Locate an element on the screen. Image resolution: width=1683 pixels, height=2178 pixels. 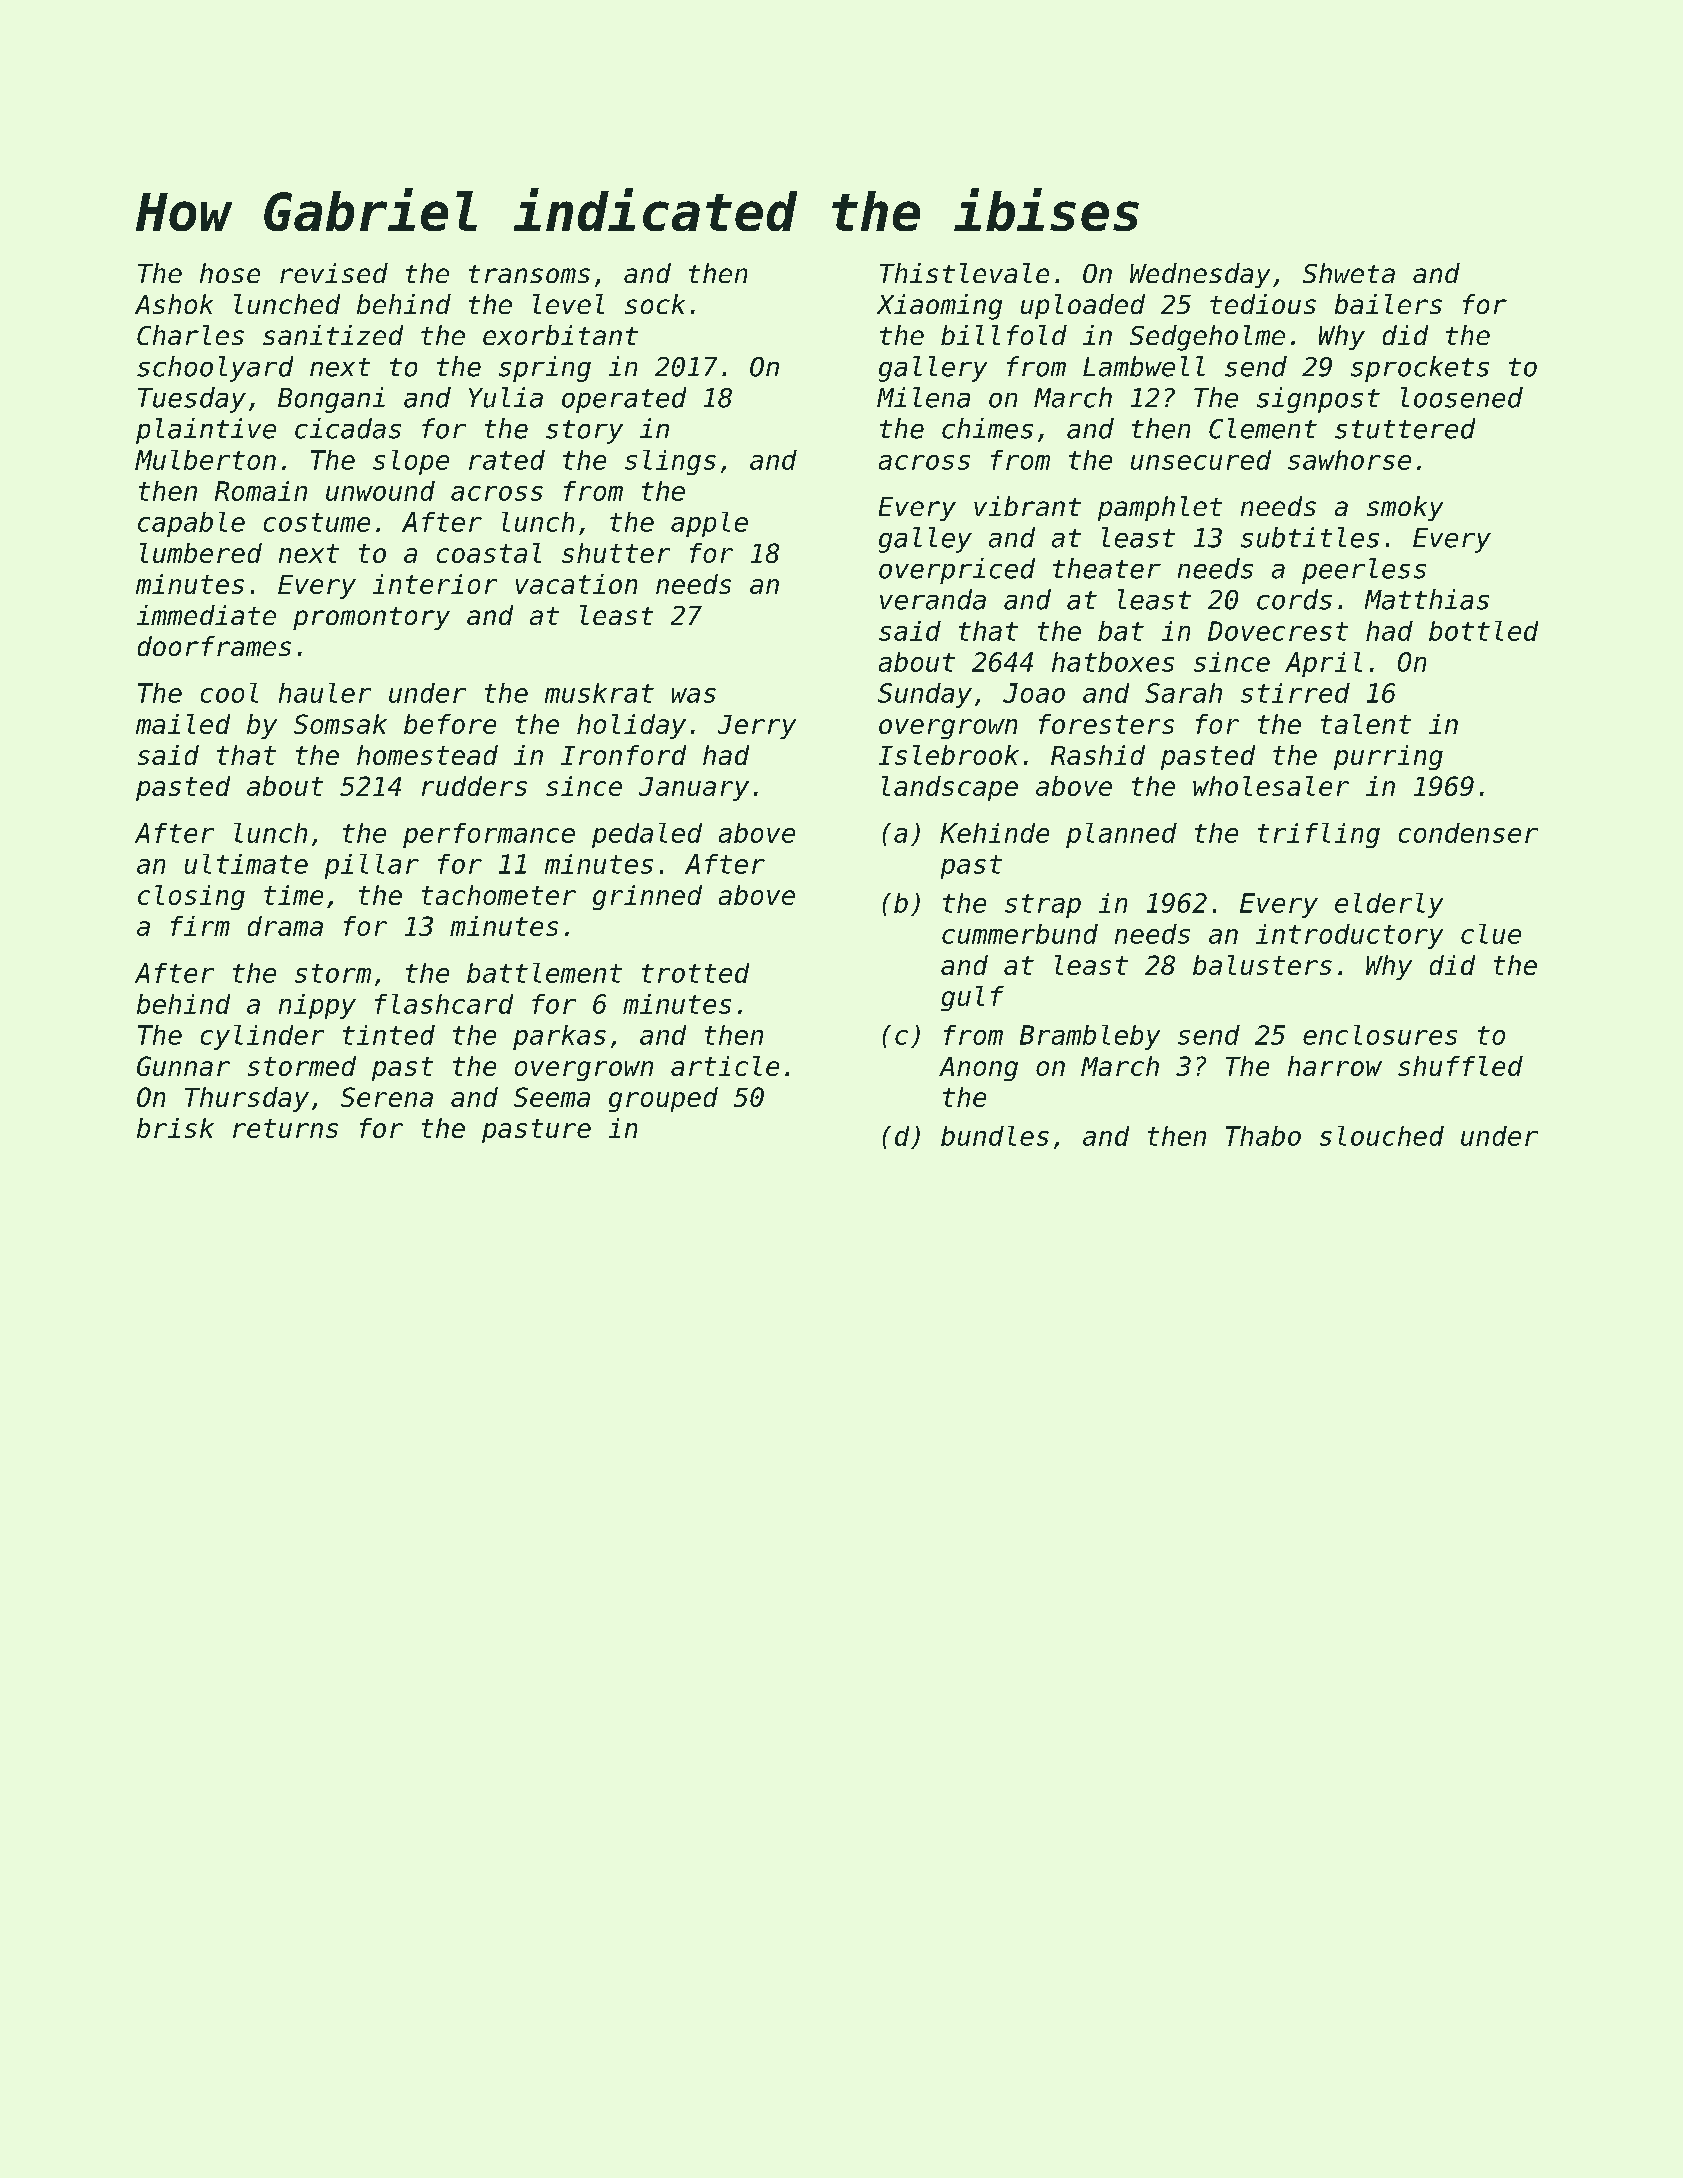
signpost is located at coordinates (1318, 400).
